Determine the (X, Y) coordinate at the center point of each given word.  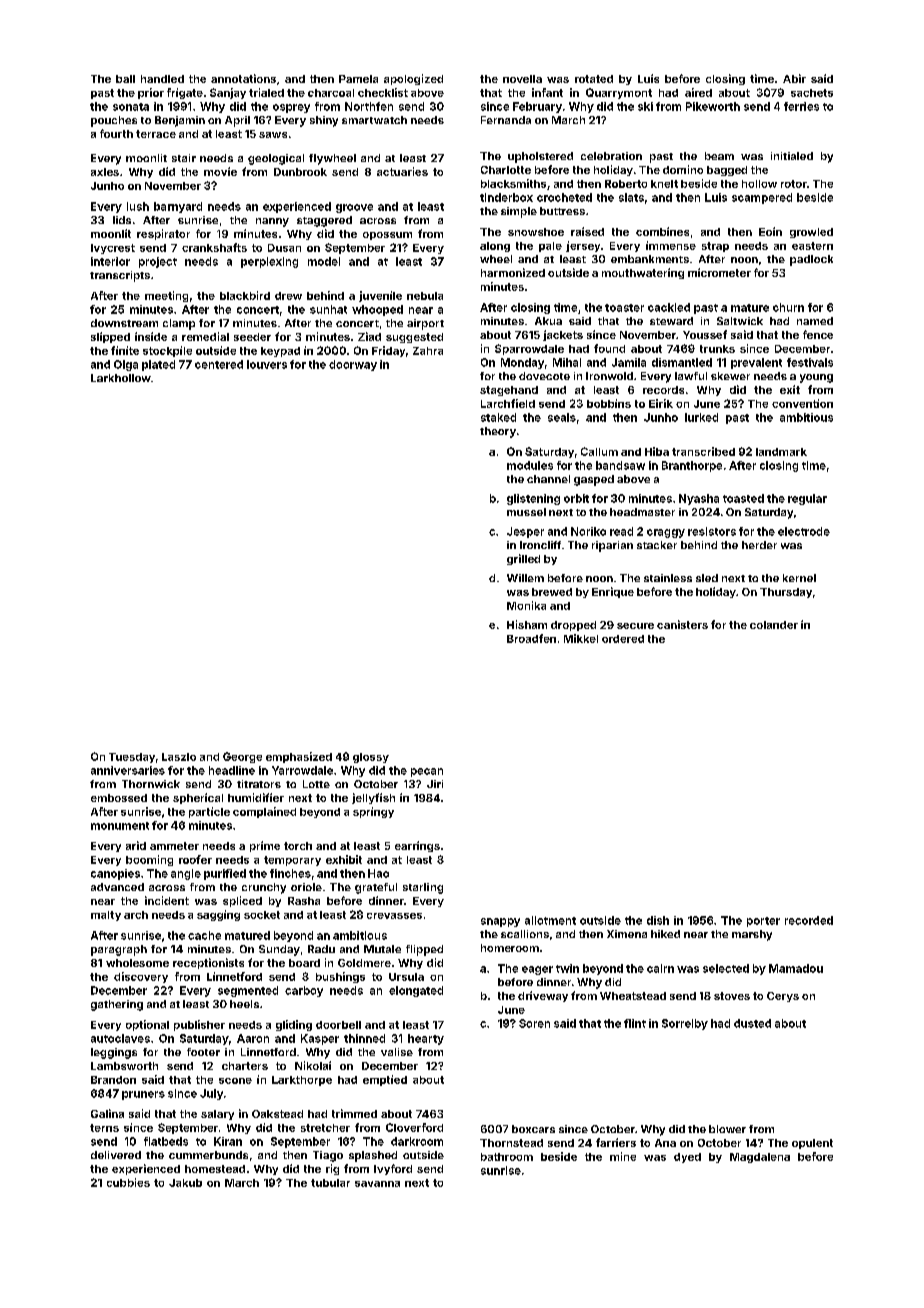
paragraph (119, 950)
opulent (812, 1144)
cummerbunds (208, 1155)
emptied (385, 1080)
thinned (364, 1038)
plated (158, 365)
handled (162, 79)
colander (774, 625)
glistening (533, 499)
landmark (781, 452)
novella (522, 79)
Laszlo (179, 757)
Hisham (527, 624)
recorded (809, 920)
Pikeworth (713, 106)
